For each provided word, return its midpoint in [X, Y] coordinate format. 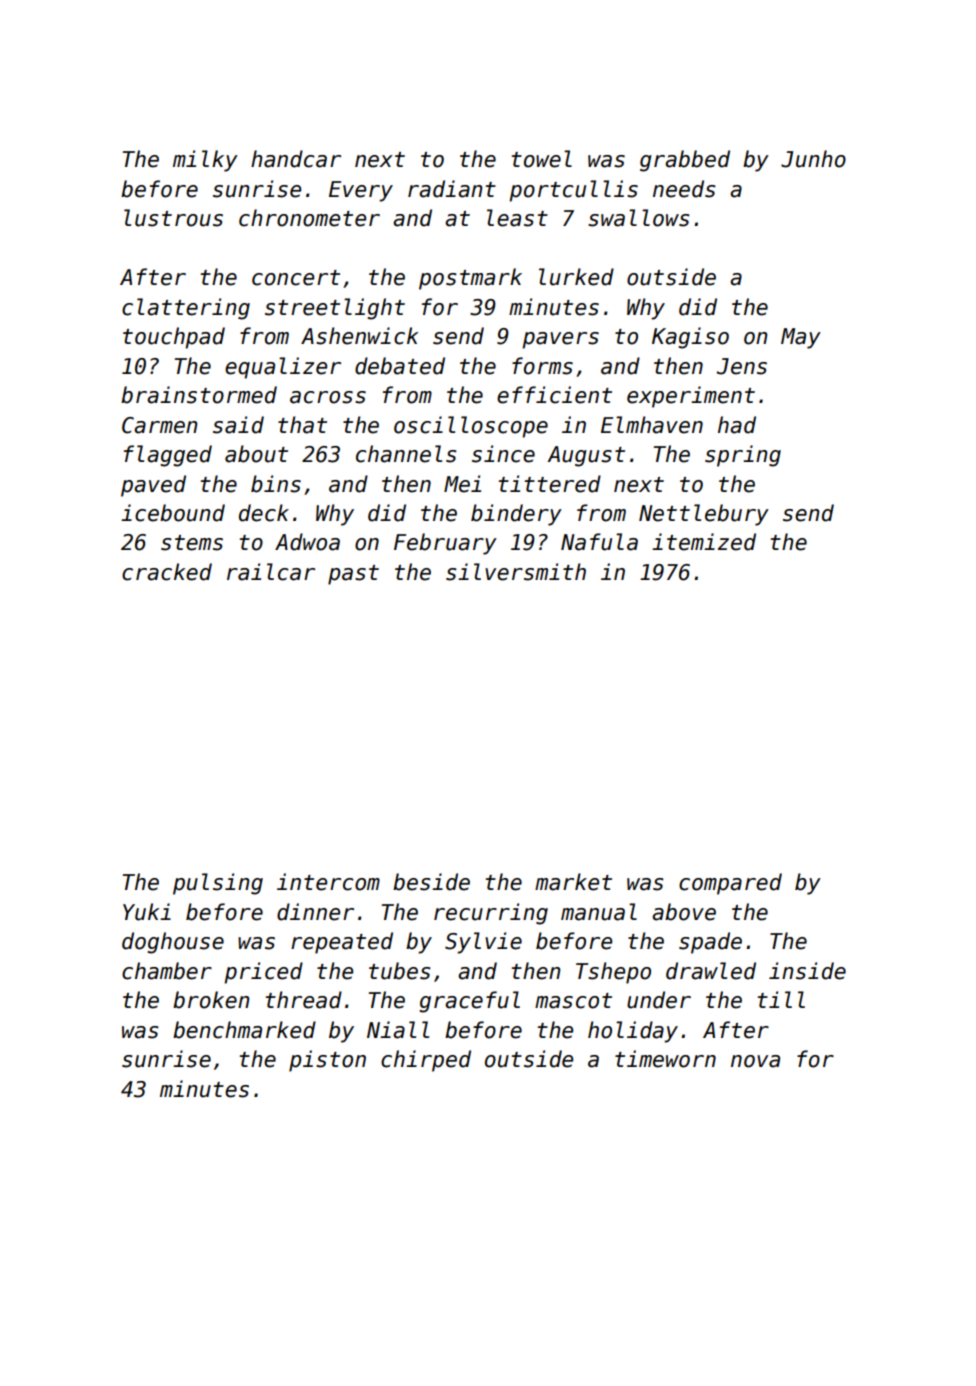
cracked [167, 572]
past [353, 575]
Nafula [599, 542]
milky [205, 161]
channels [406, 454]
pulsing [218, 884]
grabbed [685, 161]
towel [541, 159]
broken [211, 1000]
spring [743, 456]
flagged [168, 456]
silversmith [516, 572]
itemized [704, 542]
